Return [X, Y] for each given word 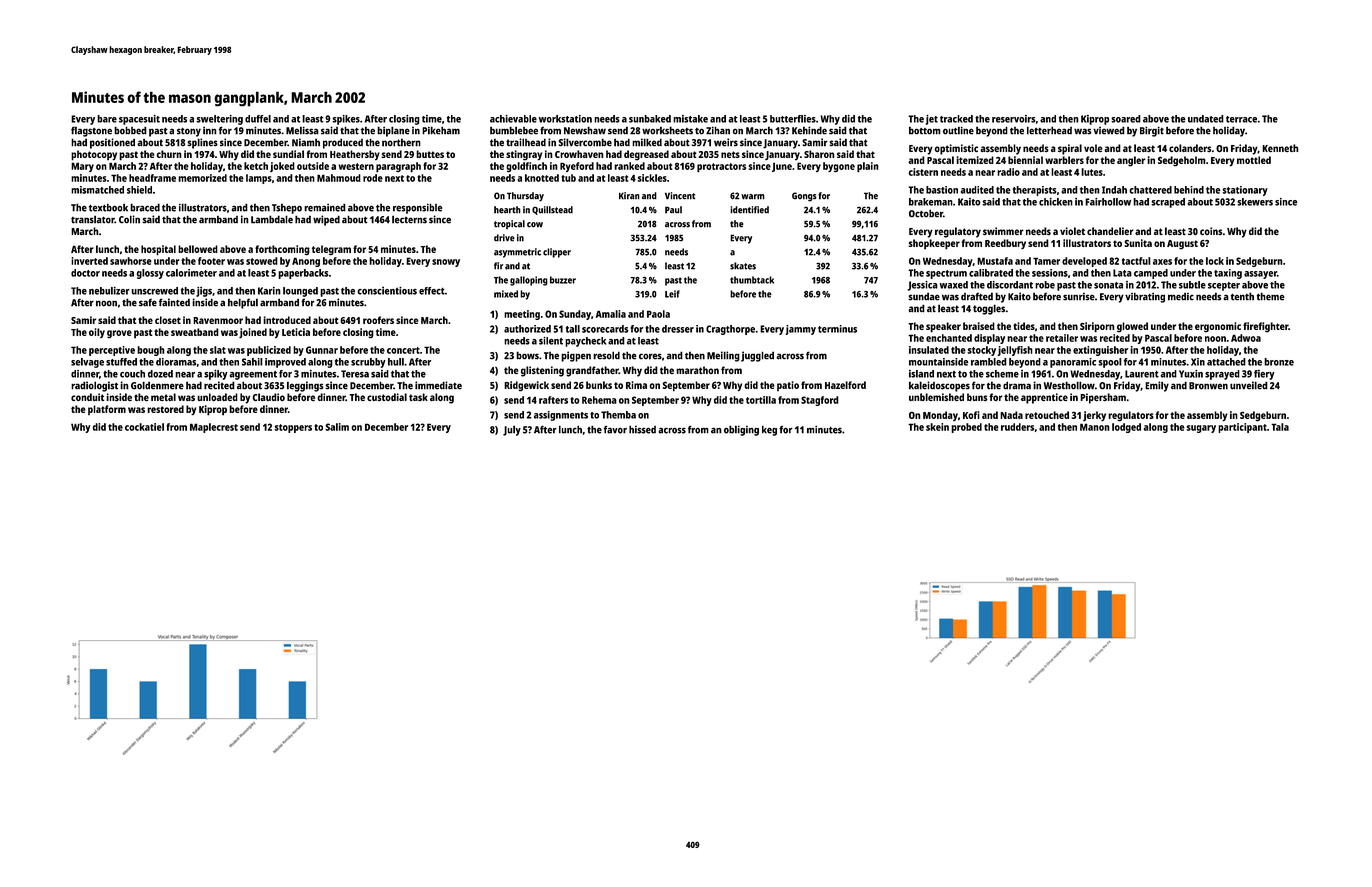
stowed [262, 261]
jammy [801, 330]
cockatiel [144, 427]
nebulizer [109, 291]
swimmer [1003, 231]
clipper [557, 253]
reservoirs [1013, 119]
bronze [1279, 362]
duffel [258, 119]
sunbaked [650, 119]
